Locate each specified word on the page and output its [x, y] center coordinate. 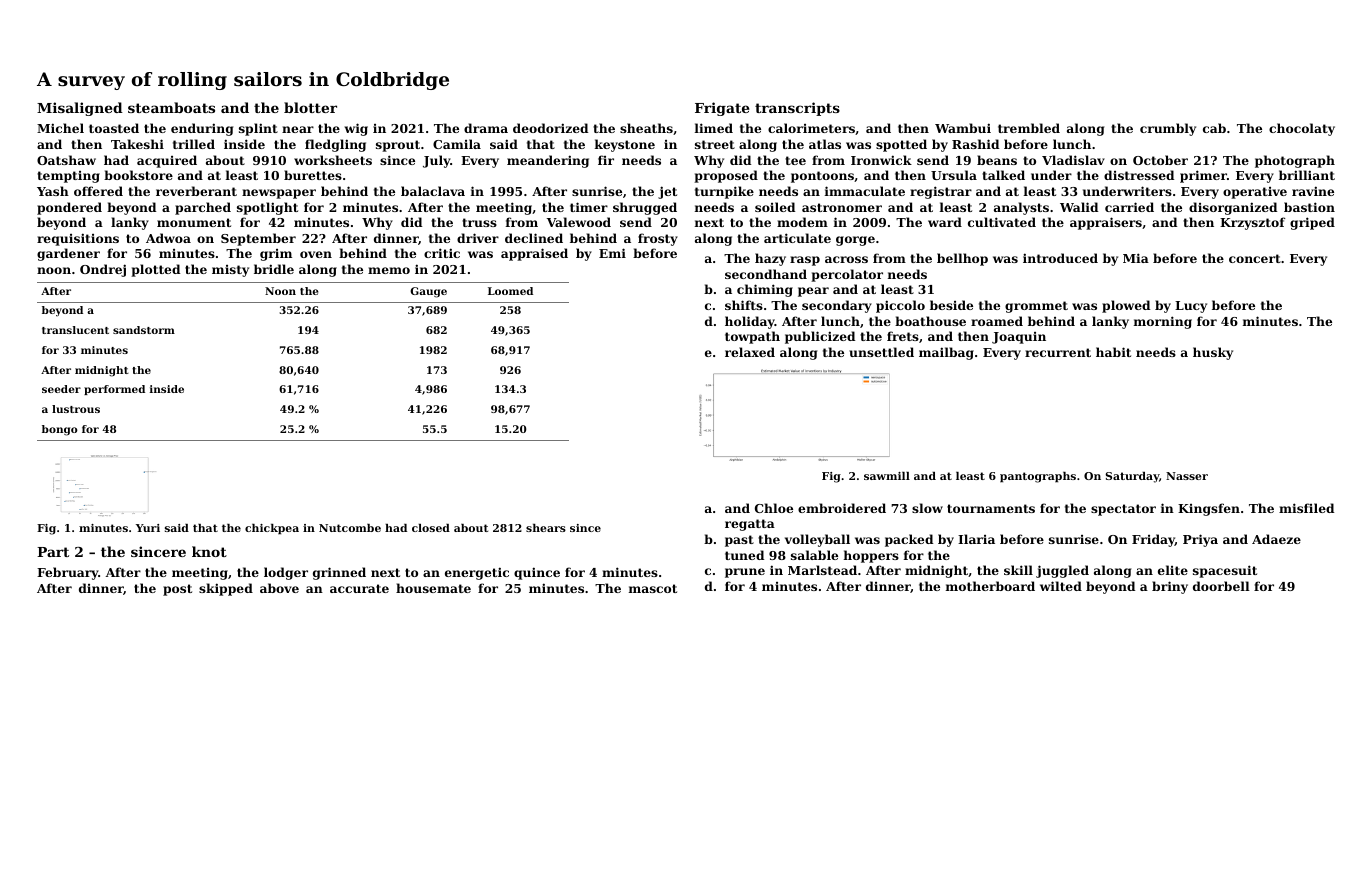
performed [114, 390]
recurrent [1058, 352]
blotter [310, 107]
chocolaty [1302, 129]
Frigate [722, 109]
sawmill [887, 476]
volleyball [817, 540]
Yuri [148, 528]
